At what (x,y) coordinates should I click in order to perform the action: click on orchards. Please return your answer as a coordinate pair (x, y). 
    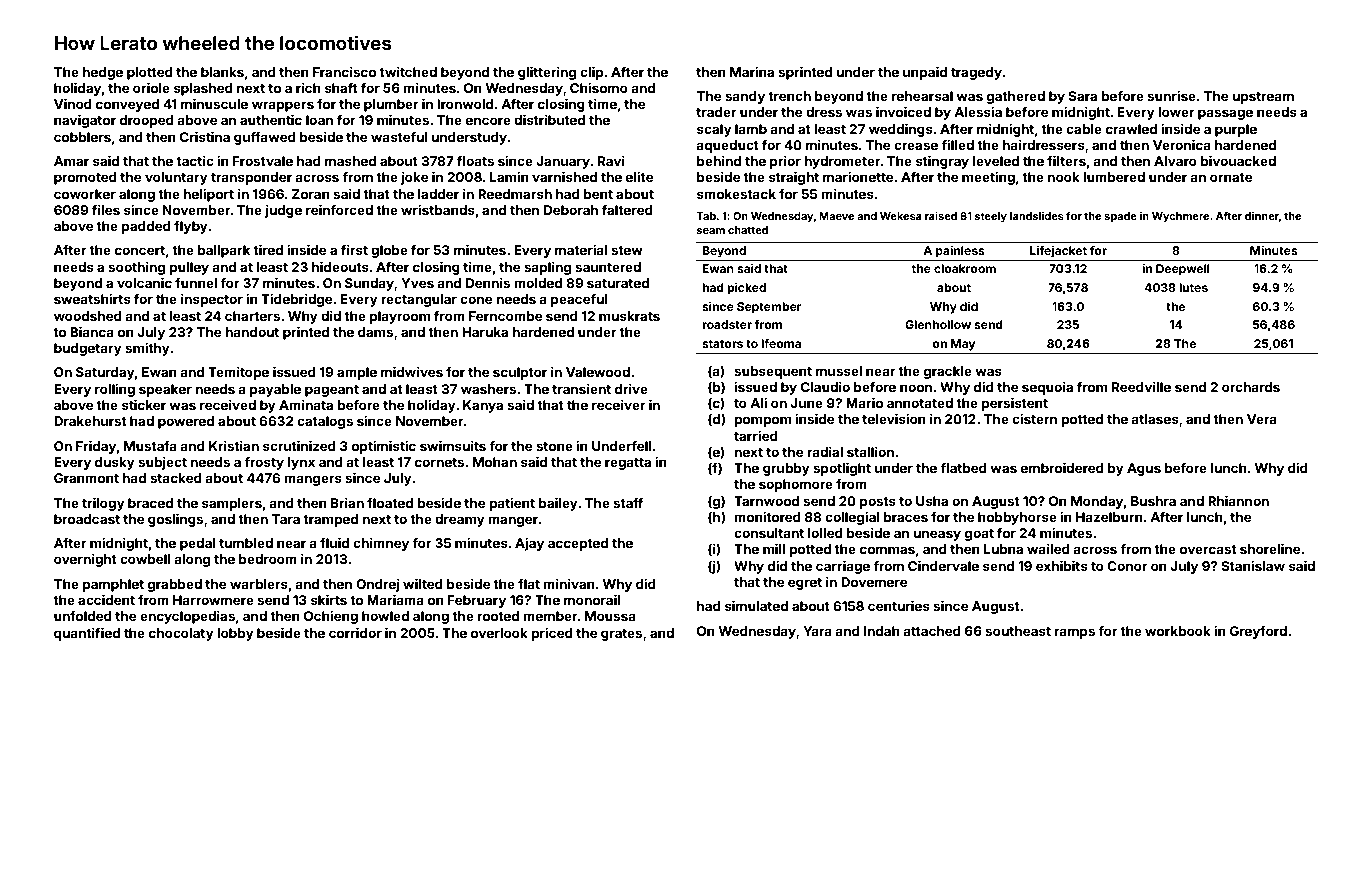
    Looking at the image, I should click on (1251, 387).
